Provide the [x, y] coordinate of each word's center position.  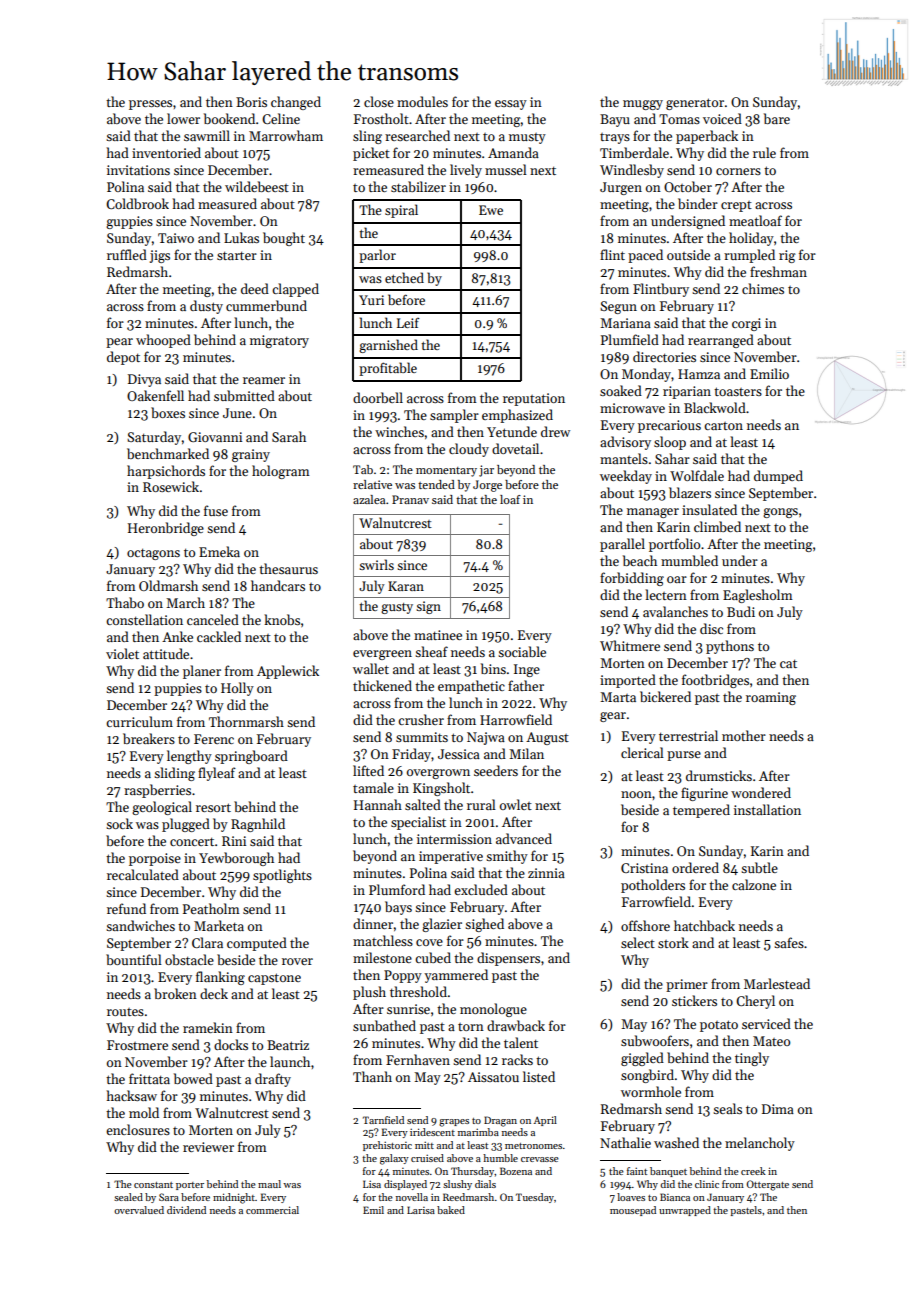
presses [150, 105]
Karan [406, 586]
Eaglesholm [758, 596]
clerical [642, 752]
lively [466, 171]
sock [119, 823]
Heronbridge [166, 529]
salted [423, 804]
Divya [144, 380]
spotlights [282, 876]
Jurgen [621, 188]
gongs [780, 513]
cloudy [469, 450]
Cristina [644, 868]
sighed [484, 925]
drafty [273, 1080]
